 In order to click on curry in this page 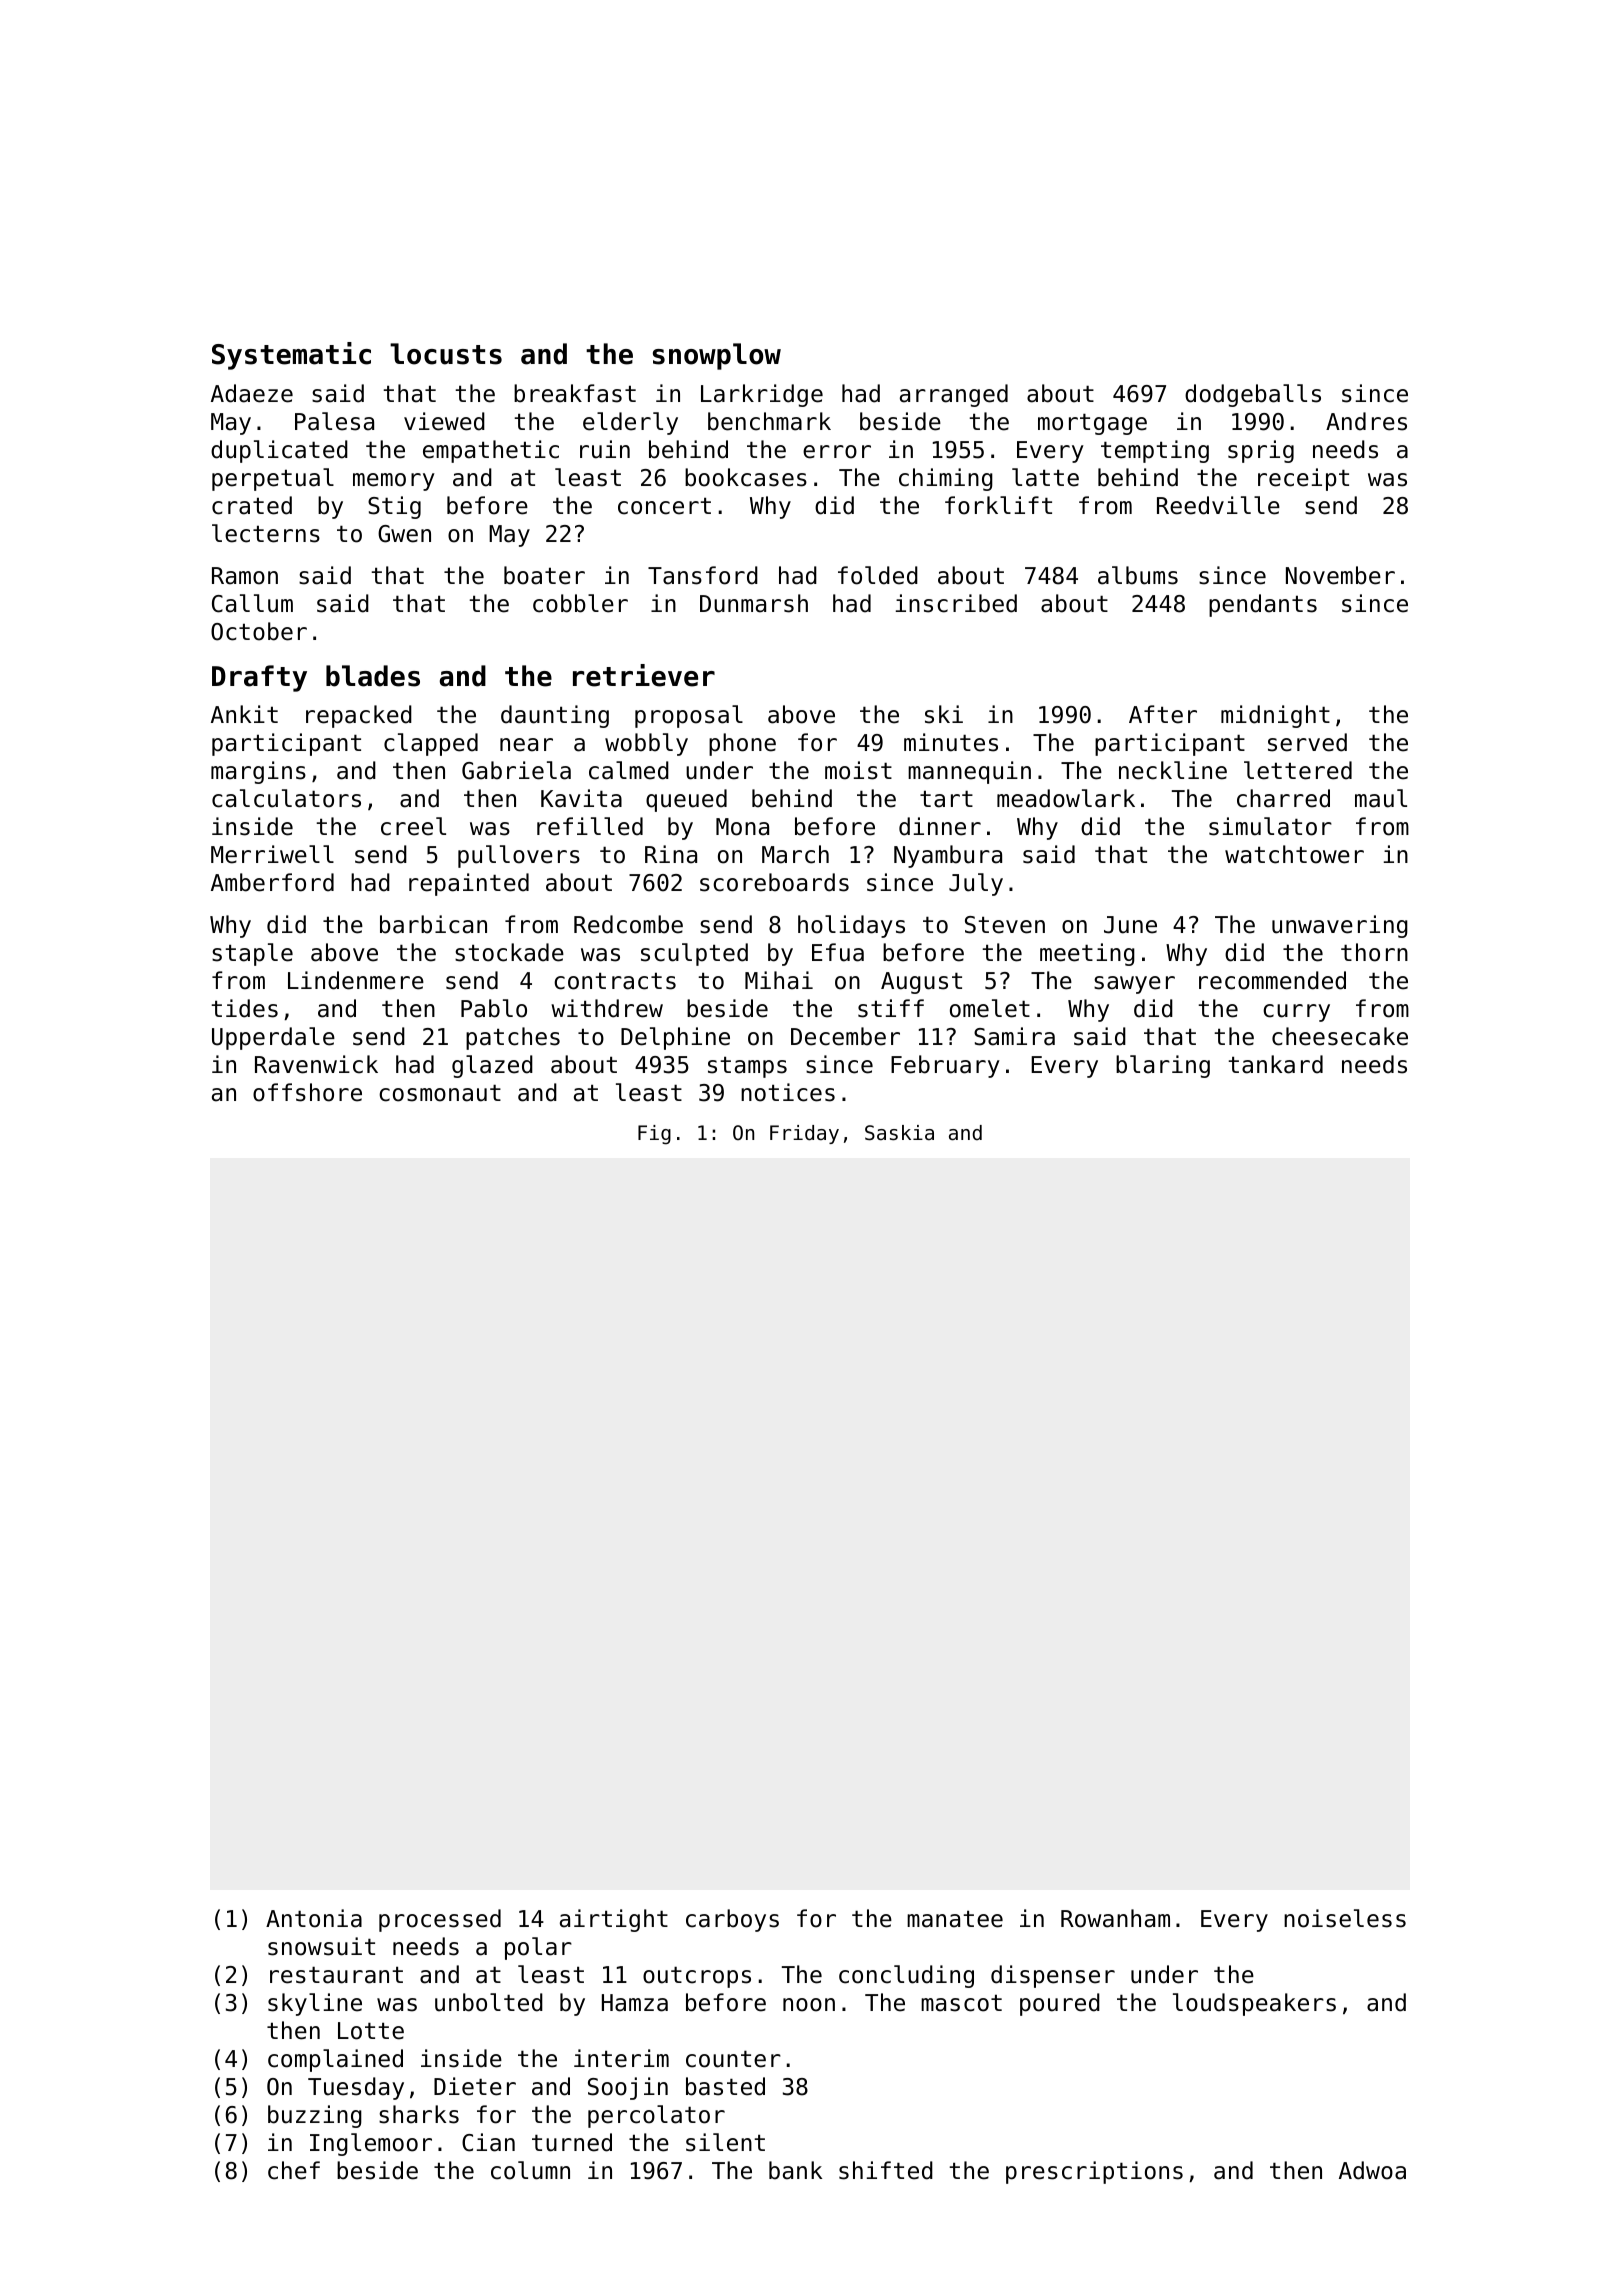, I will do `click(1296, 1013)`.
